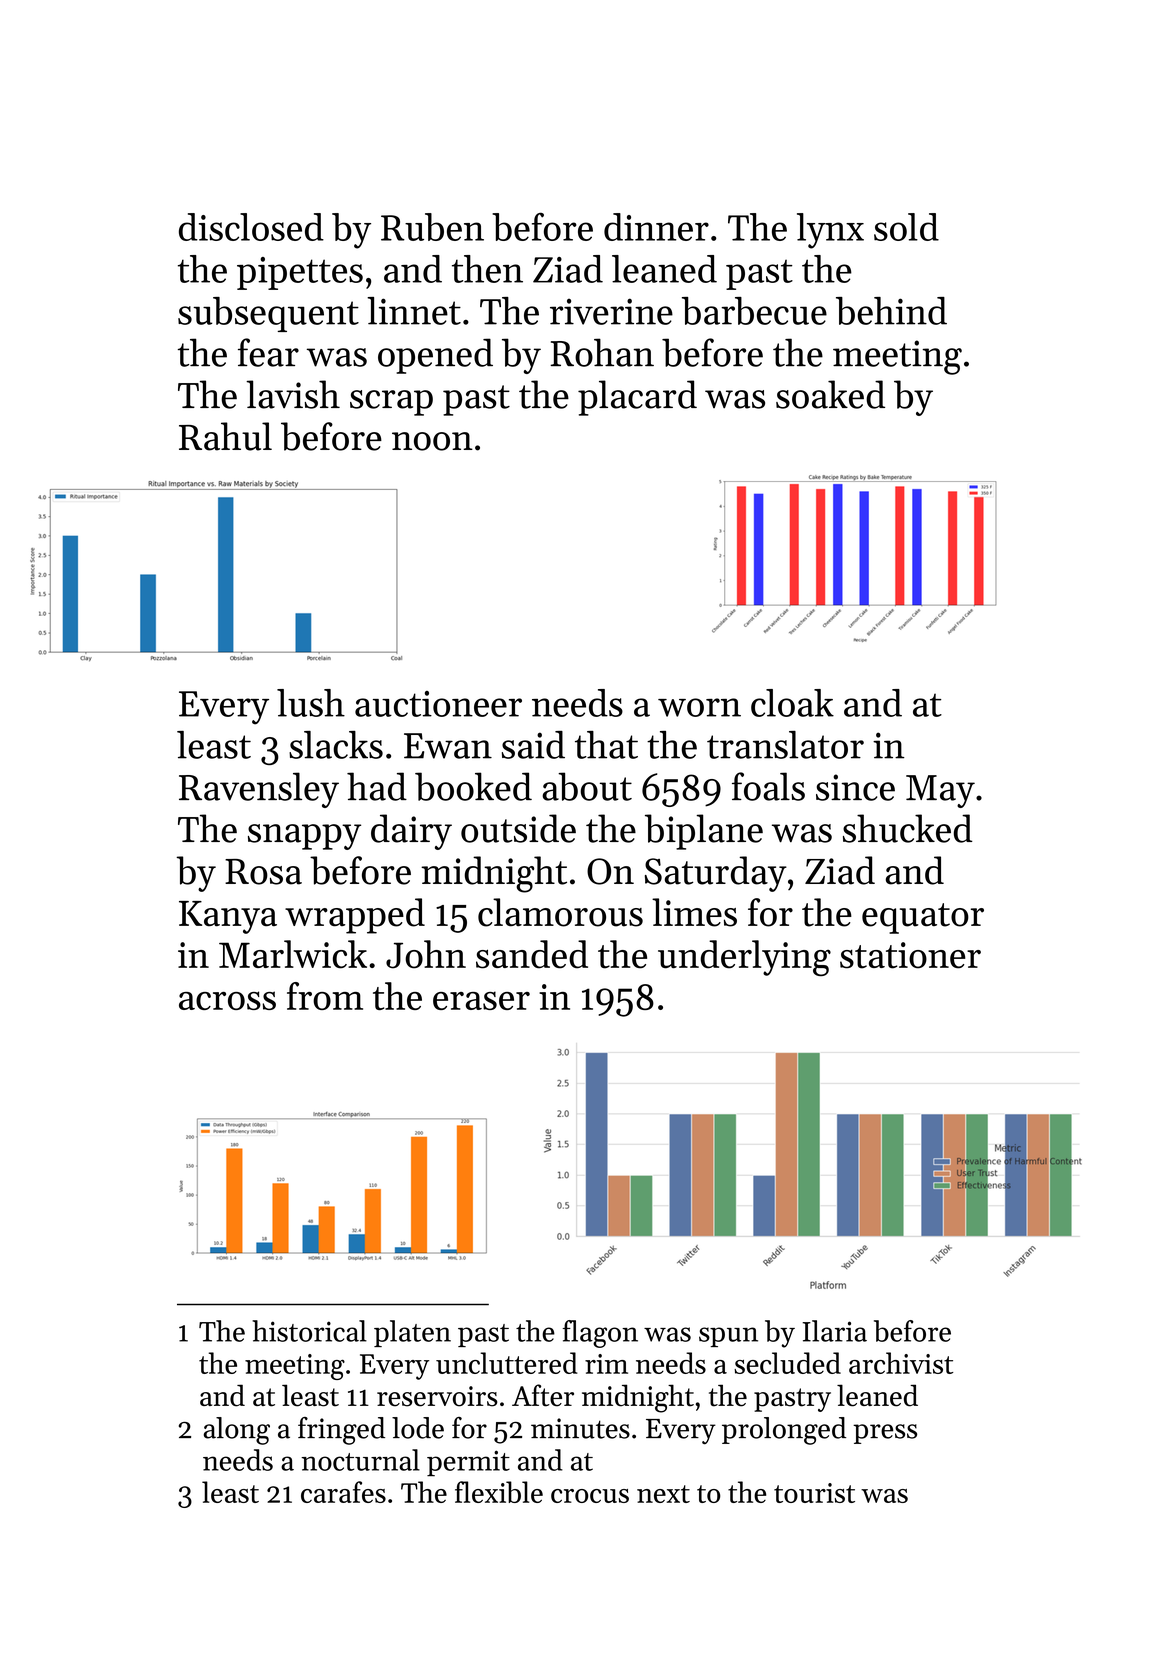 The width and height of the image is (1165, 1654). What do you see at coordinates (792, 703) in the image?
I see `cloak` at bounding box center [792, 703].
